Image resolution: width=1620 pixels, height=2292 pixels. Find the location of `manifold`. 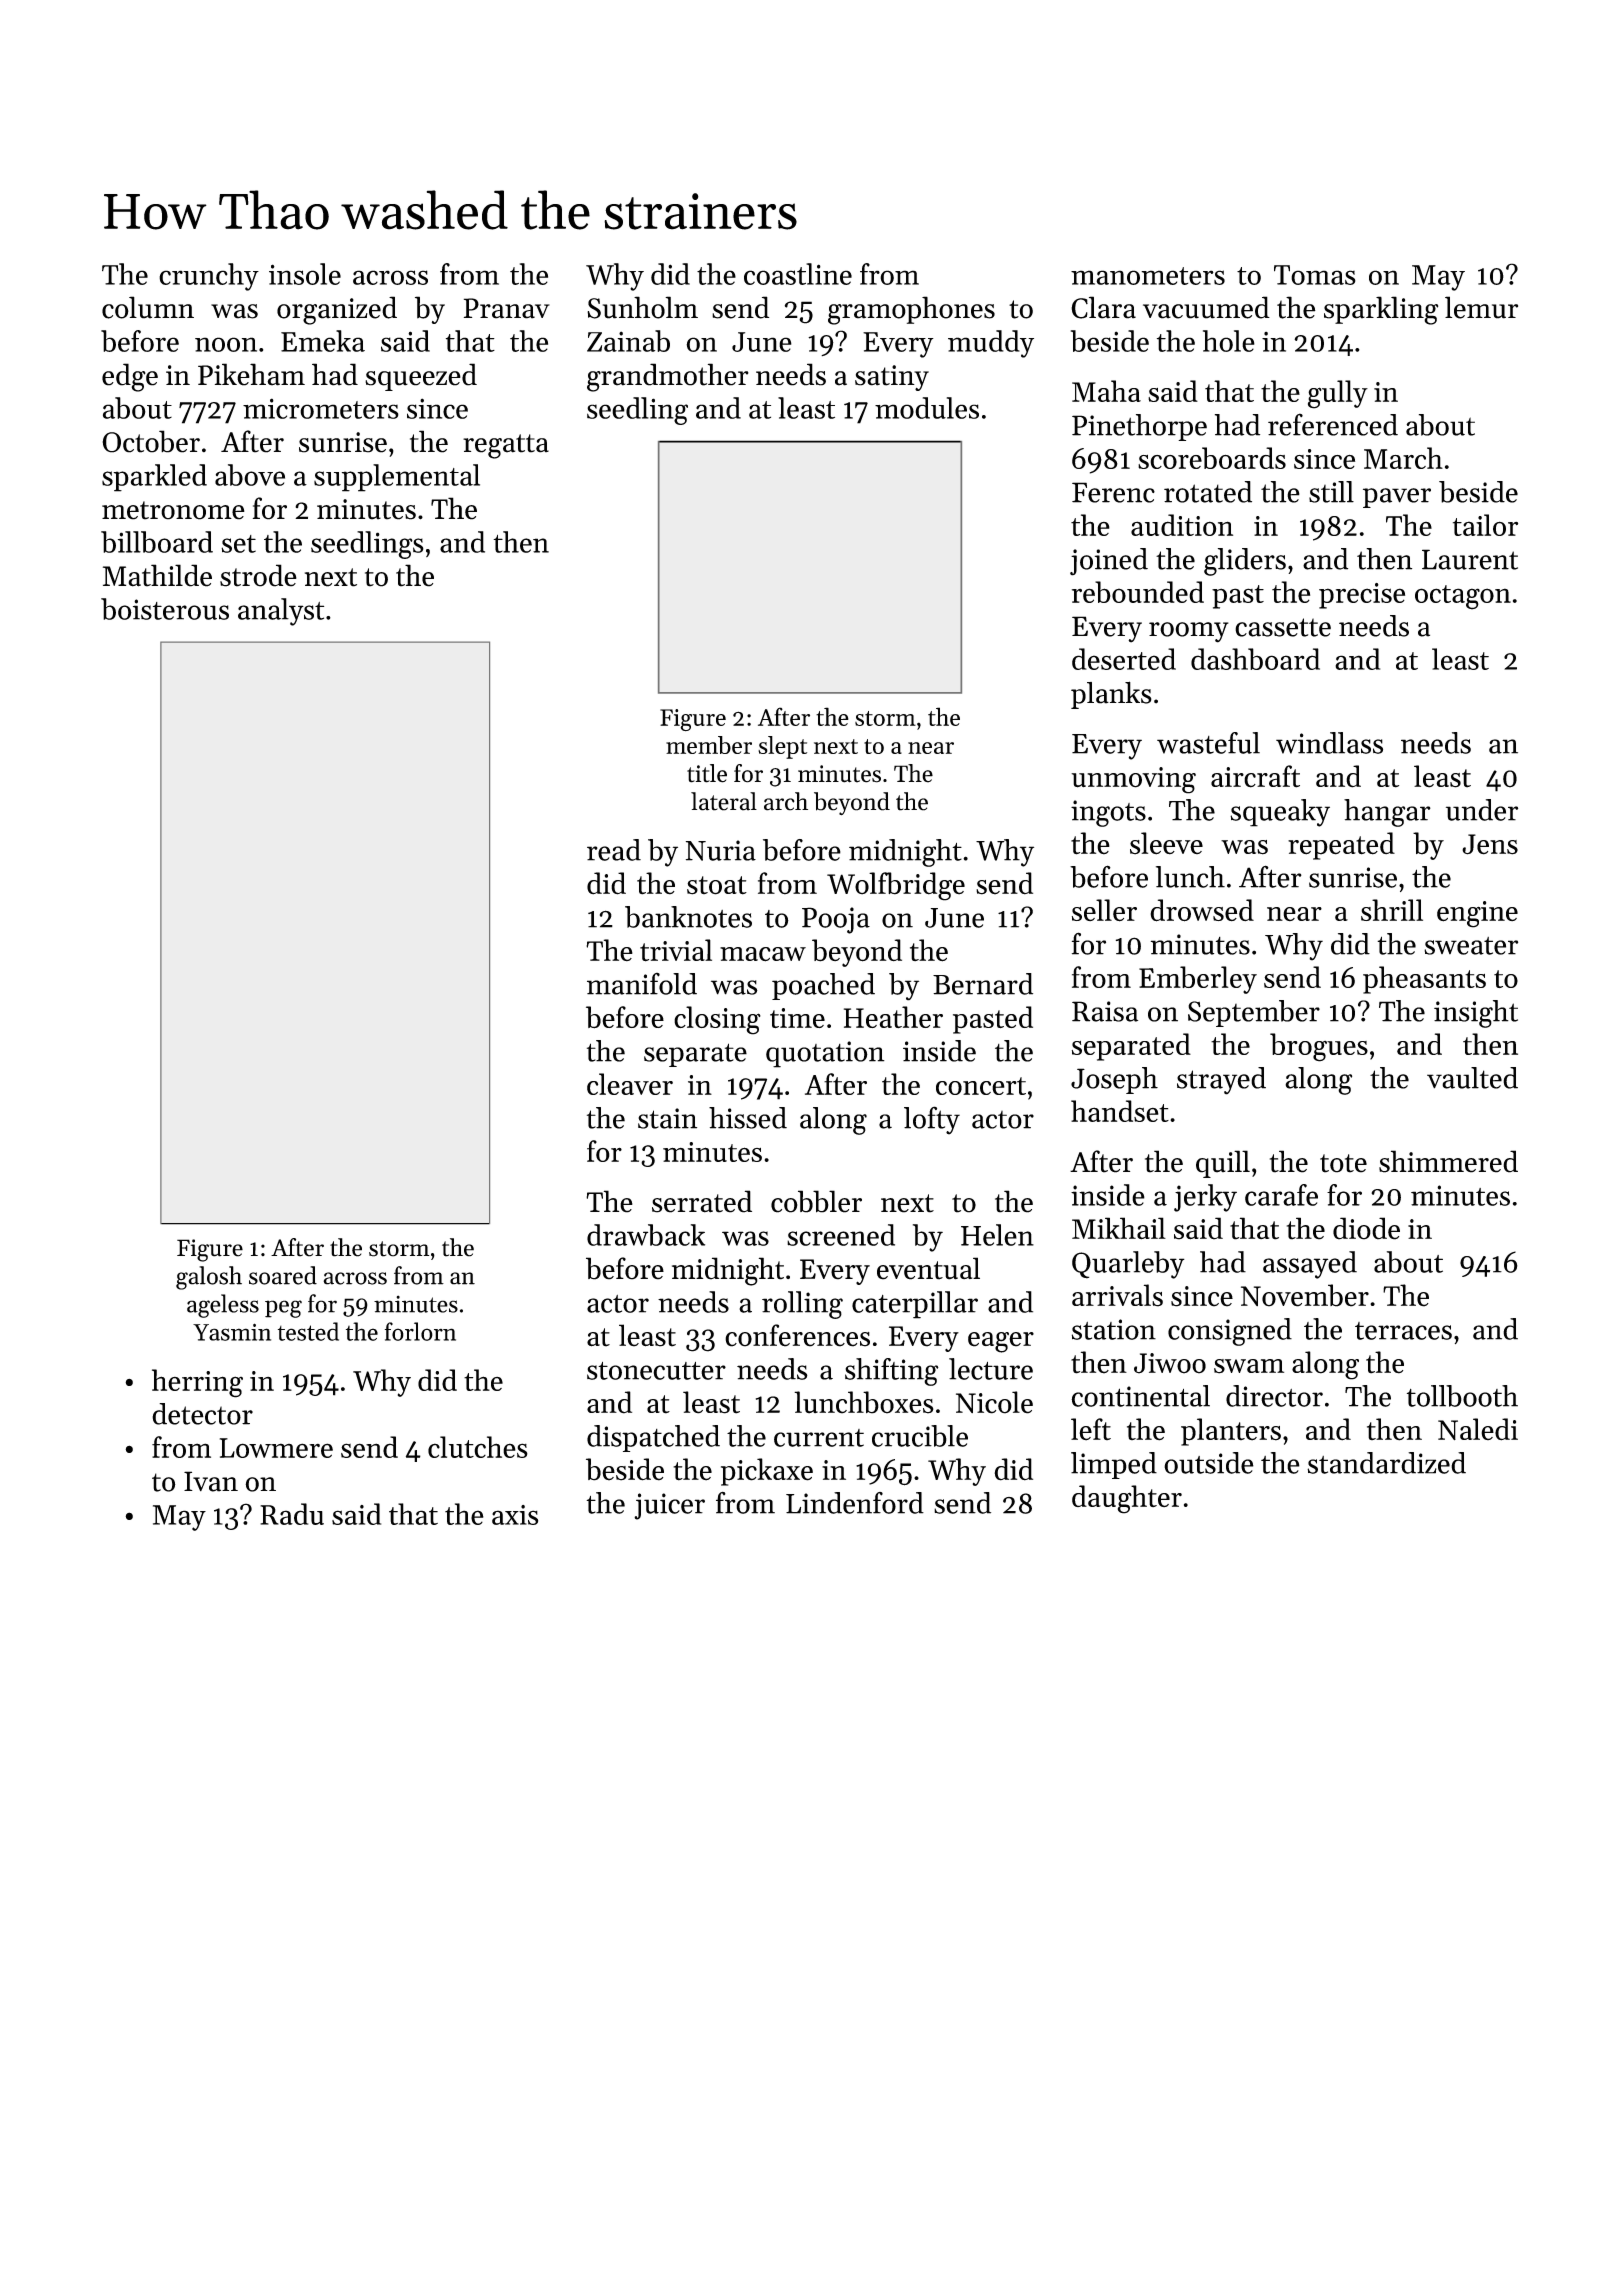

manifold is located at coordinates (642, 984).
